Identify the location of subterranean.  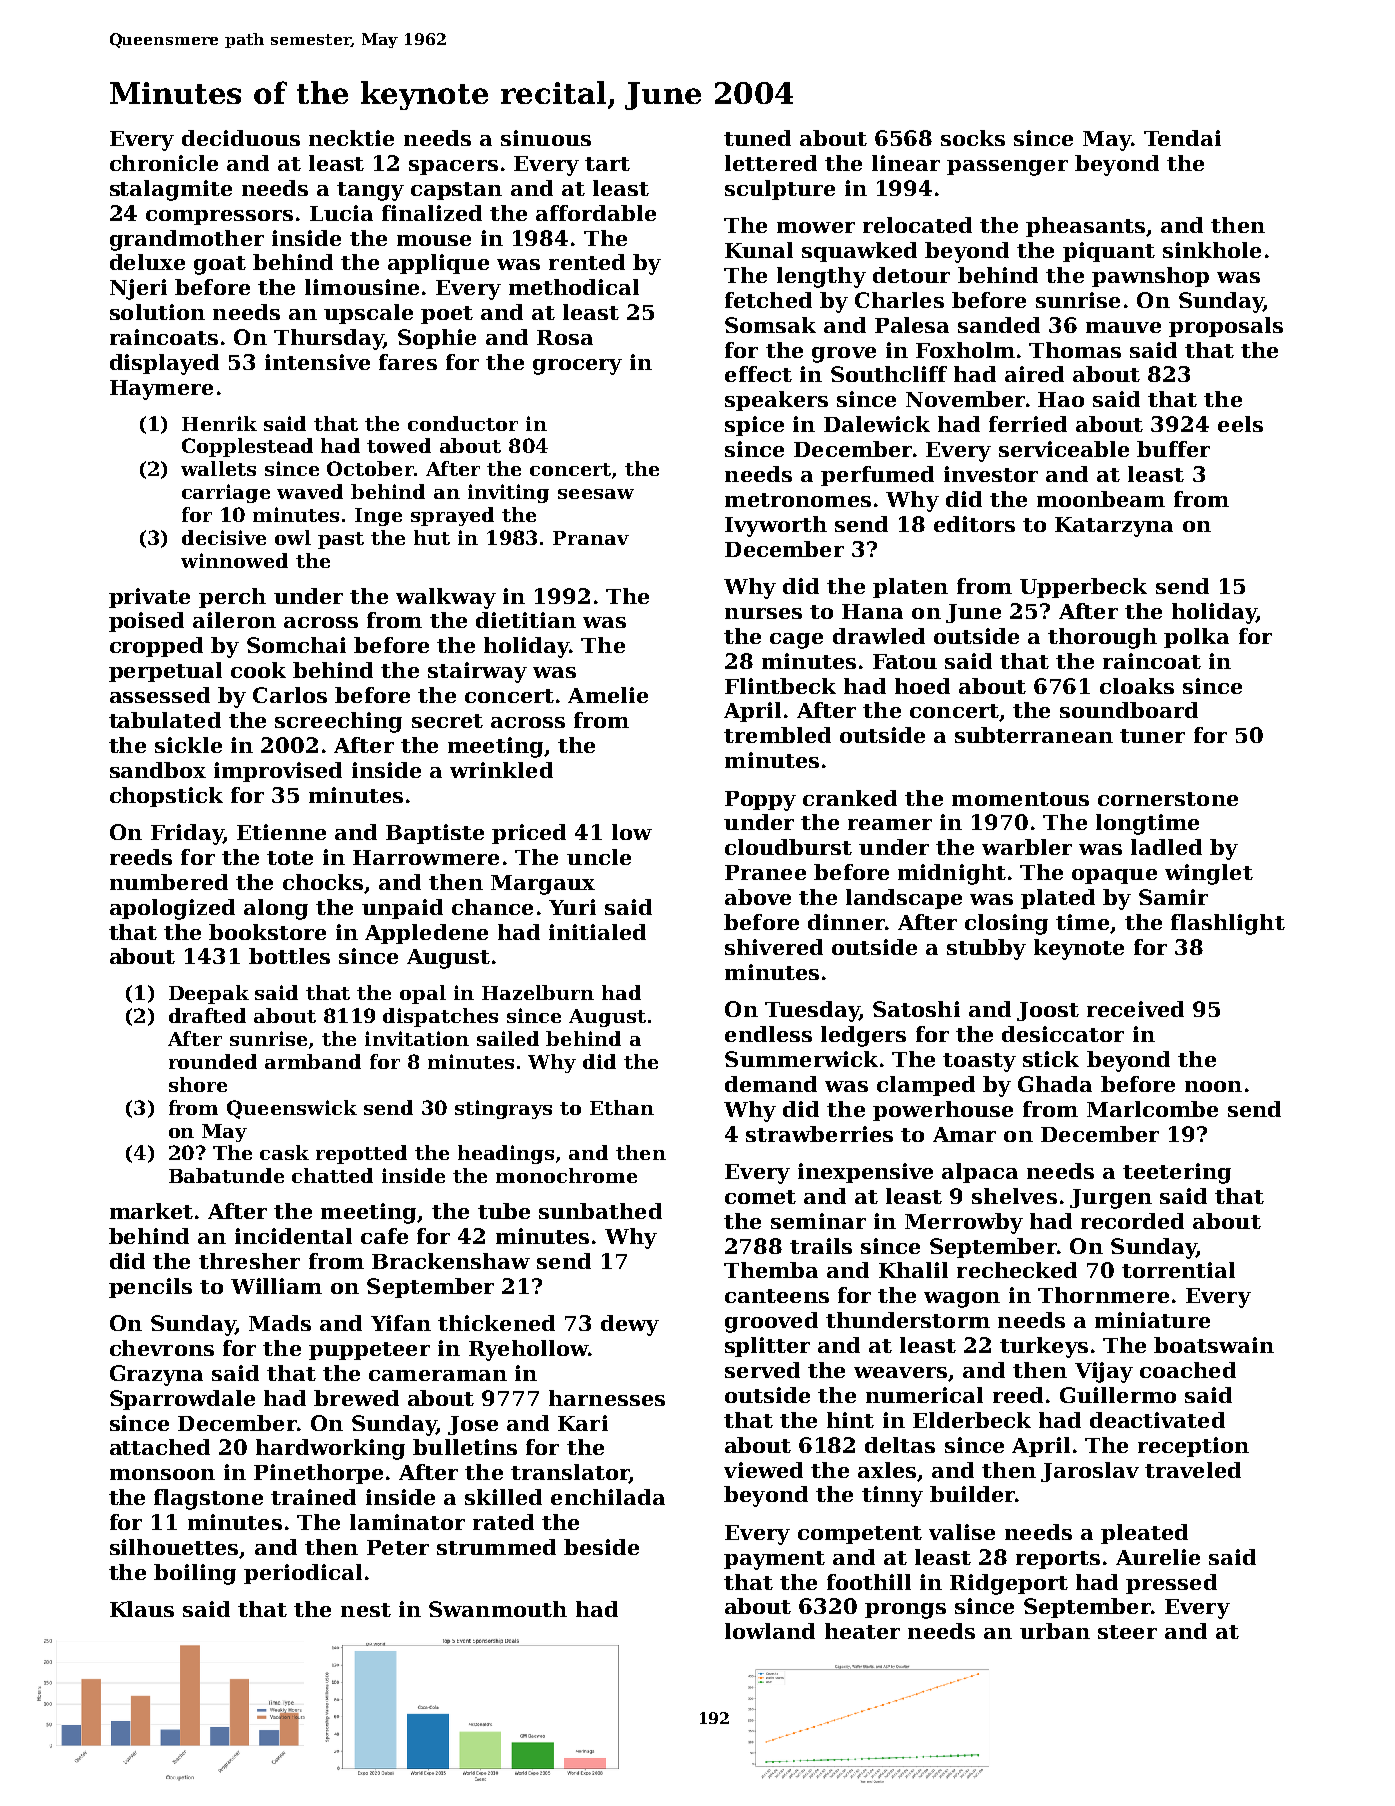
(1034, 735).
